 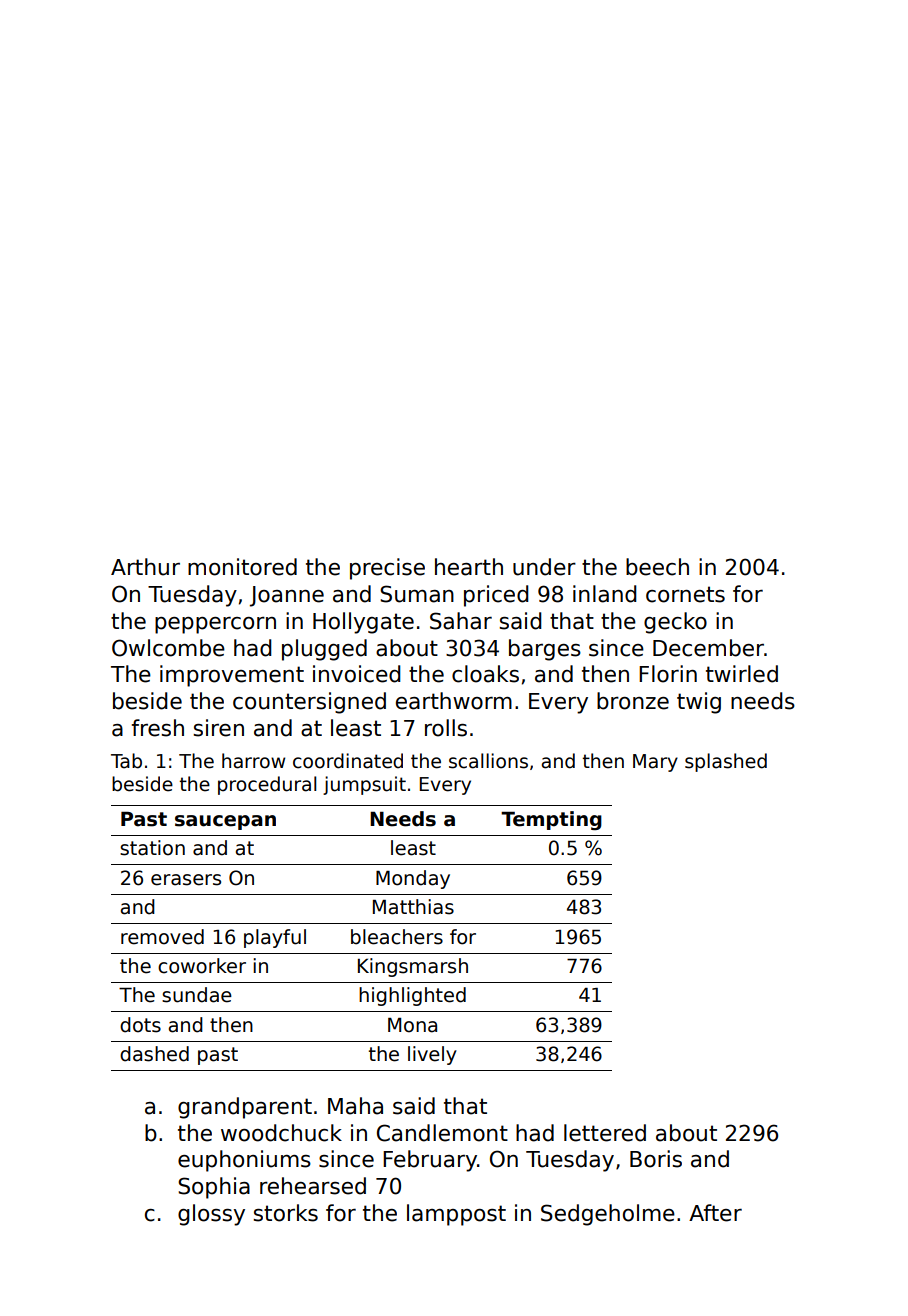 I want to click on dashed, so click(x=154, y=1054).
